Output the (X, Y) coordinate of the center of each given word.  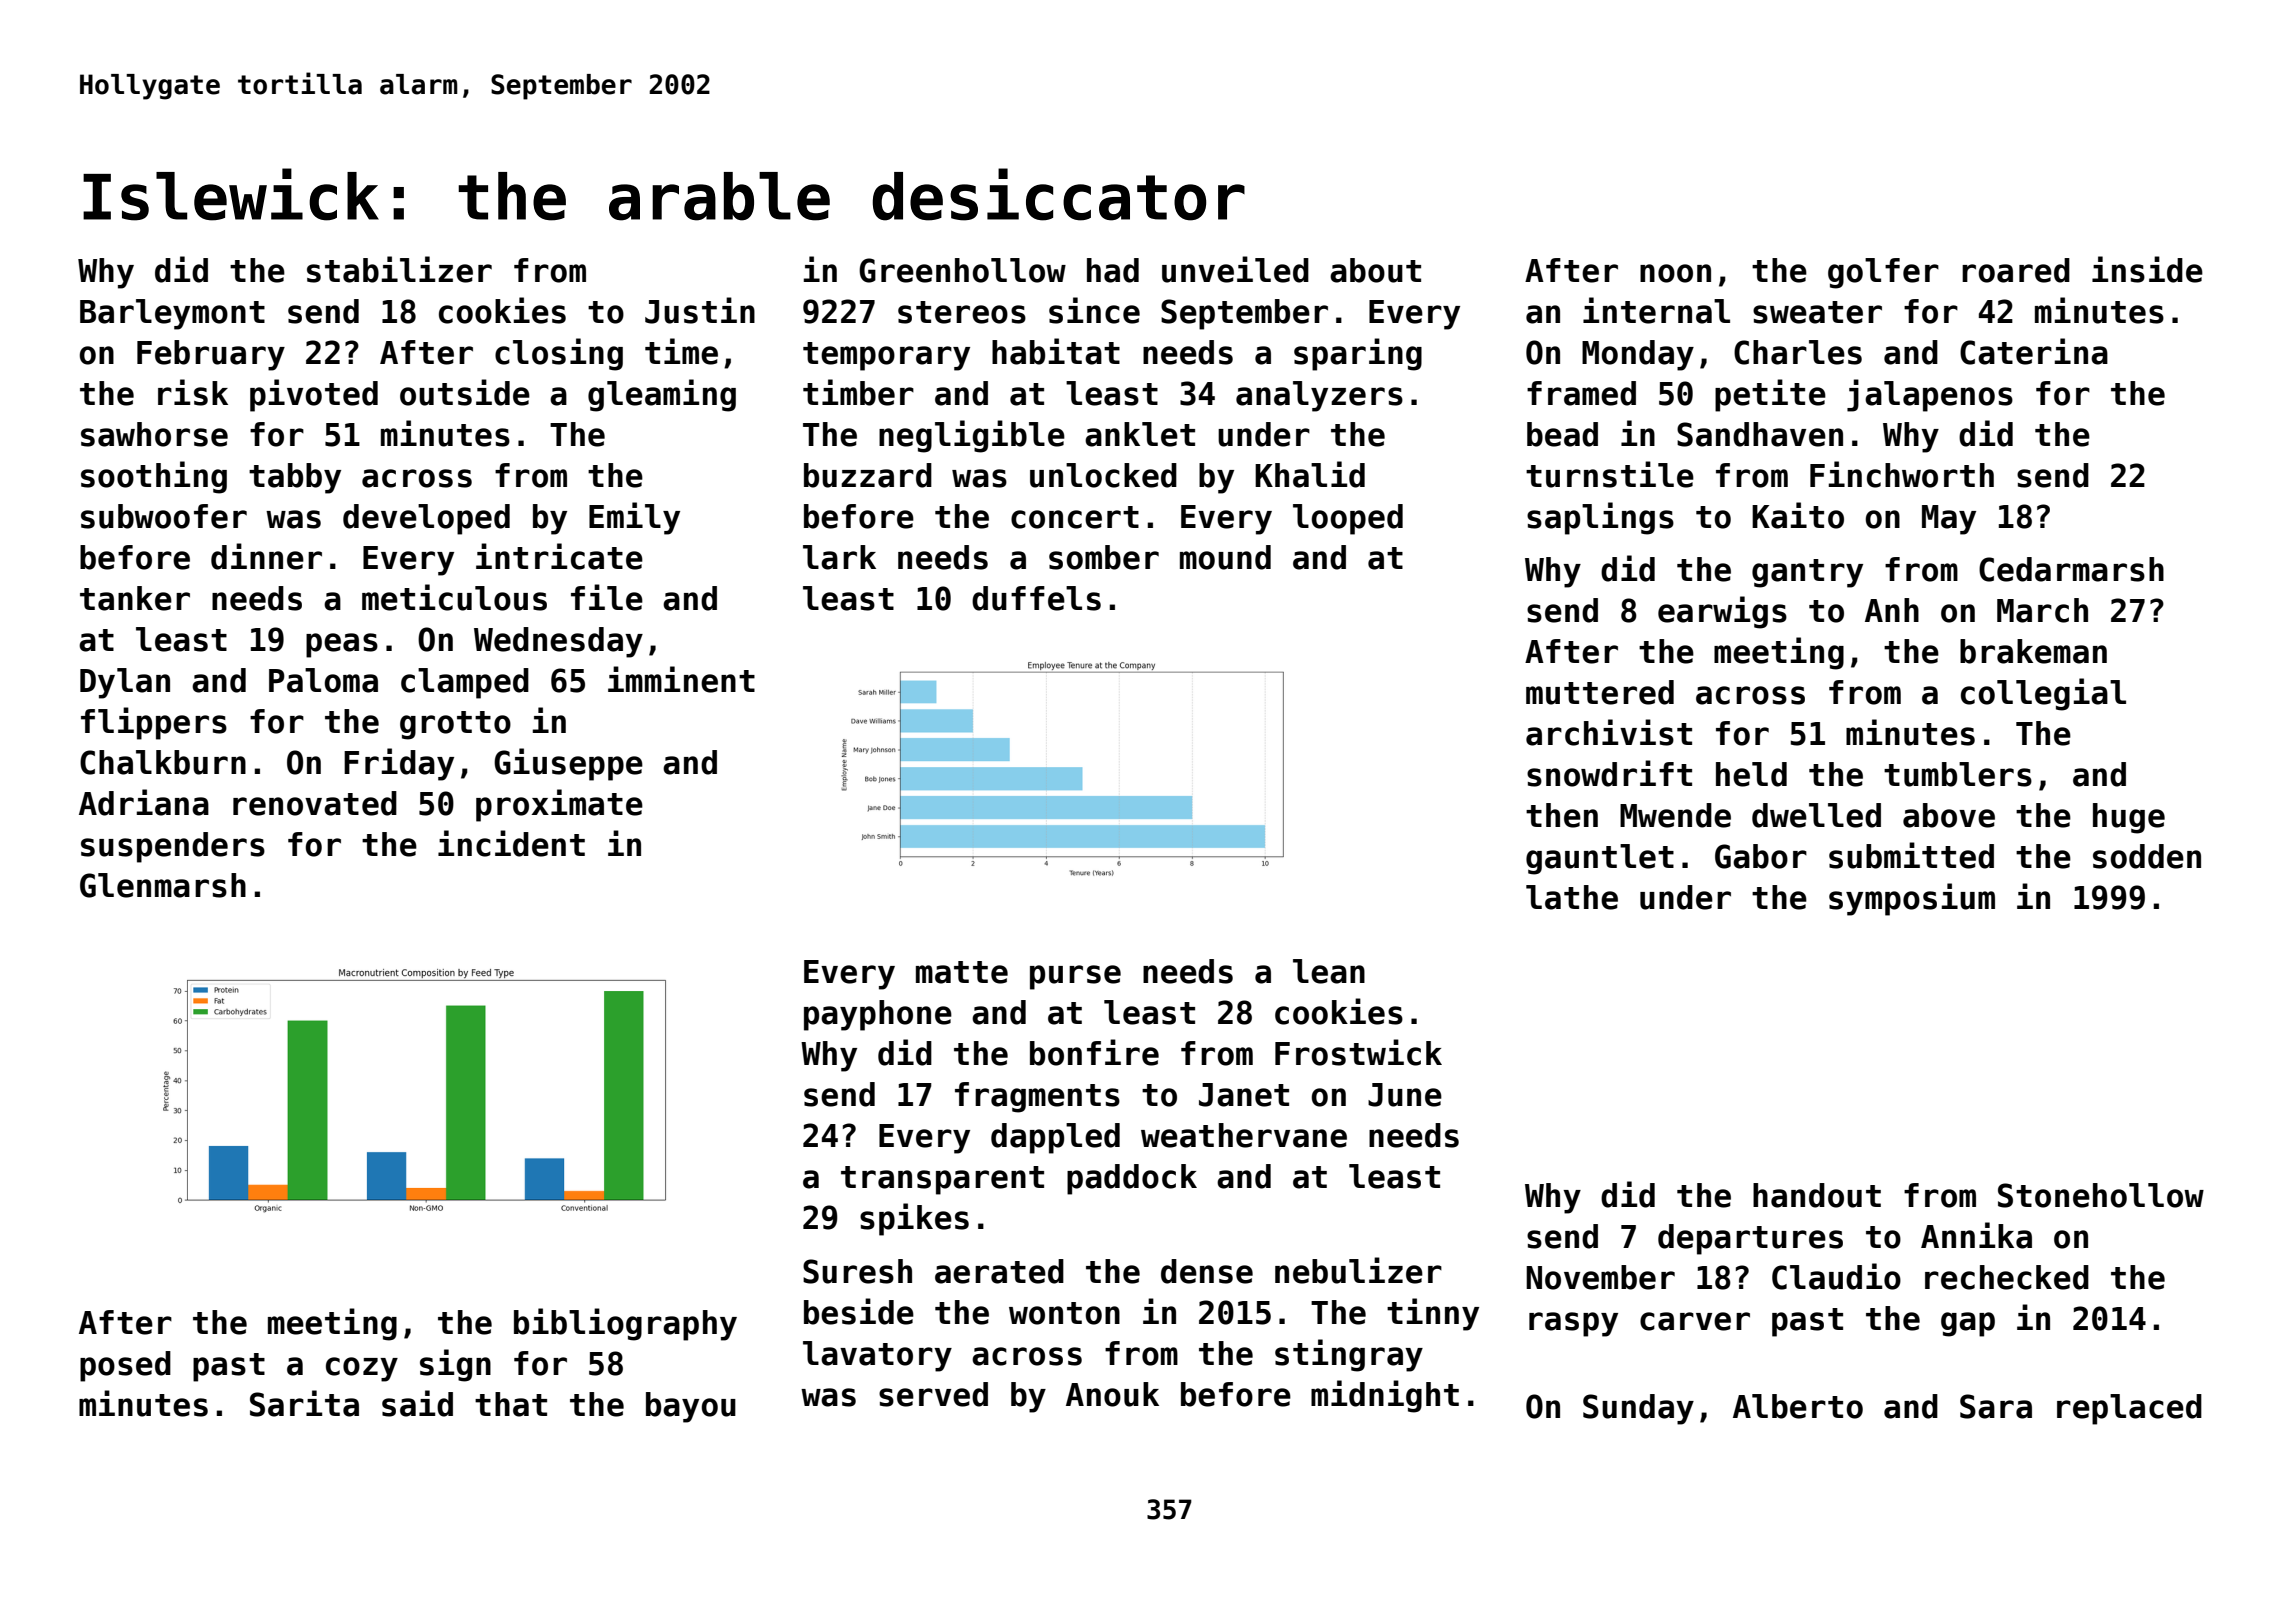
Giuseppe (568, 764)
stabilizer (399, 269)
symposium (1912, 899)
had (1113, 270)
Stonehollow (2101, 1195)
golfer (1883, 273)
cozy (362, 1369)
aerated (999, 1271)
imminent (681, 679)
